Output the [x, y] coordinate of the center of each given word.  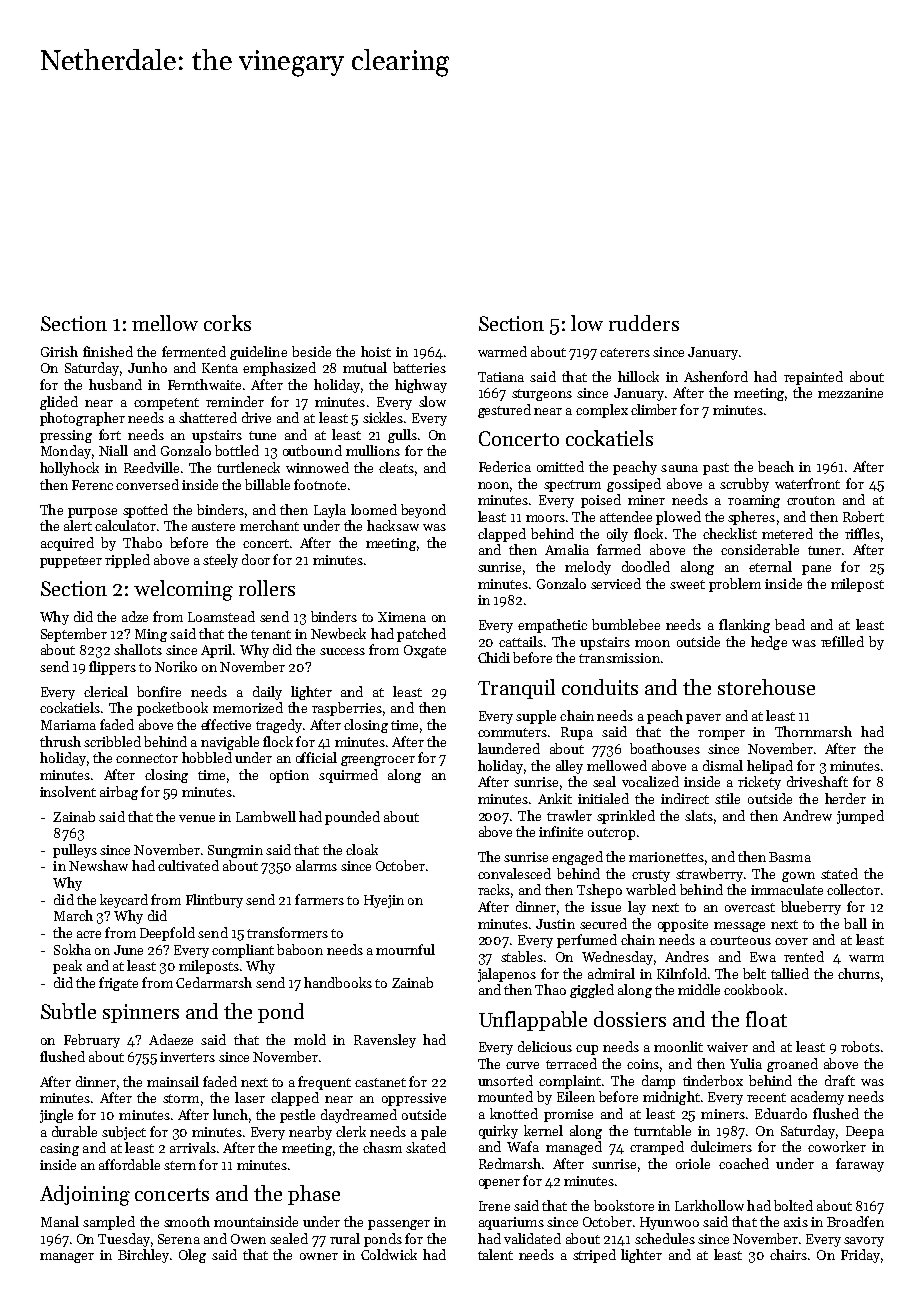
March [73, 915]
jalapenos [507, 975]
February [92, 1041]
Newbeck [338, 633]
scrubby [744, 485]
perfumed [587, 941]
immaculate [787, 889]
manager [67, 1258]
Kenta [220, 368]
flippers [112, 668]
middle [699, 989]
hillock [638, 376]
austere [213, 526]
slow [432, 401]
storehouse [766, 687]
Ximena [402, 617]
